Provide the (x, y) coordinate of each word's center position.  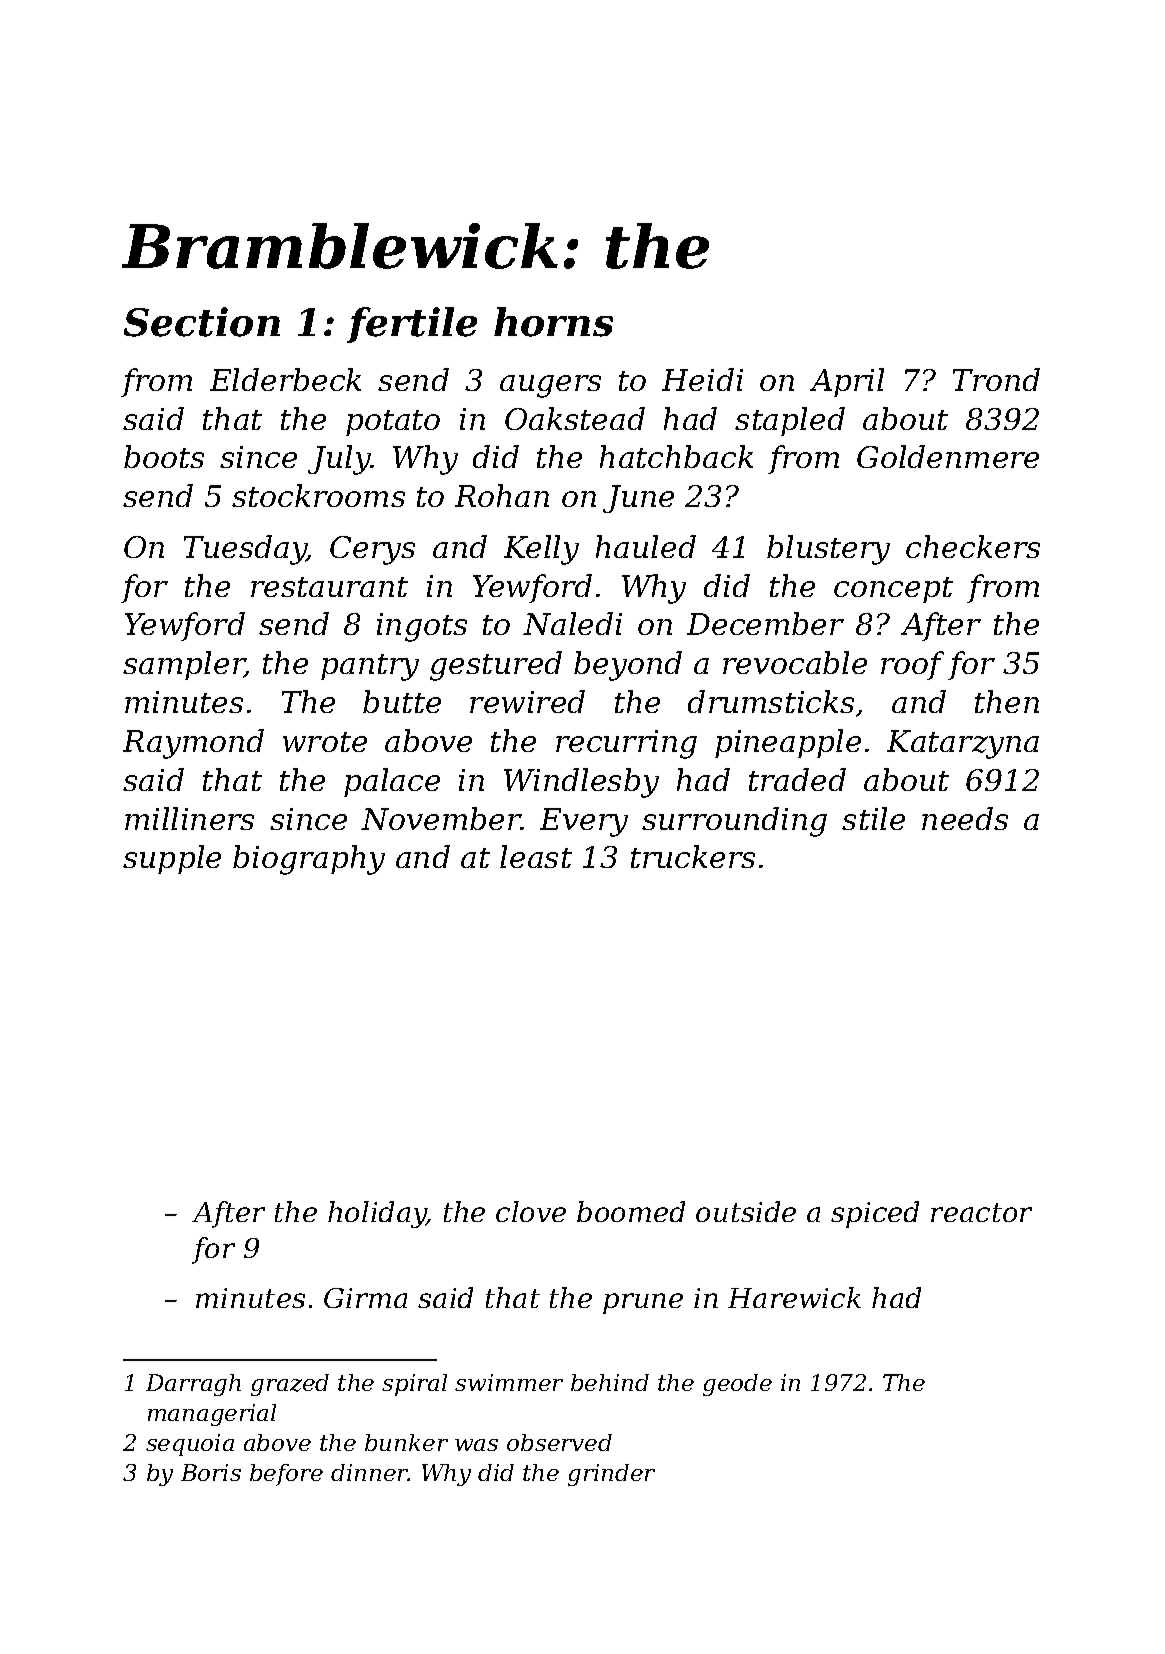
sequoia (190, 1445)
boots (164, 456)
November (441, 818)
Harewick (794, 1297)
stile (873, 818)
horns (553, 322)
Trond (996, 379)
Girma (365, 1298)
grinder (611, 1475)
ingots (422, 627)
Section (202, 322)
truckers (693, 856)
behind (610, 1382)
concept (893, 590)
